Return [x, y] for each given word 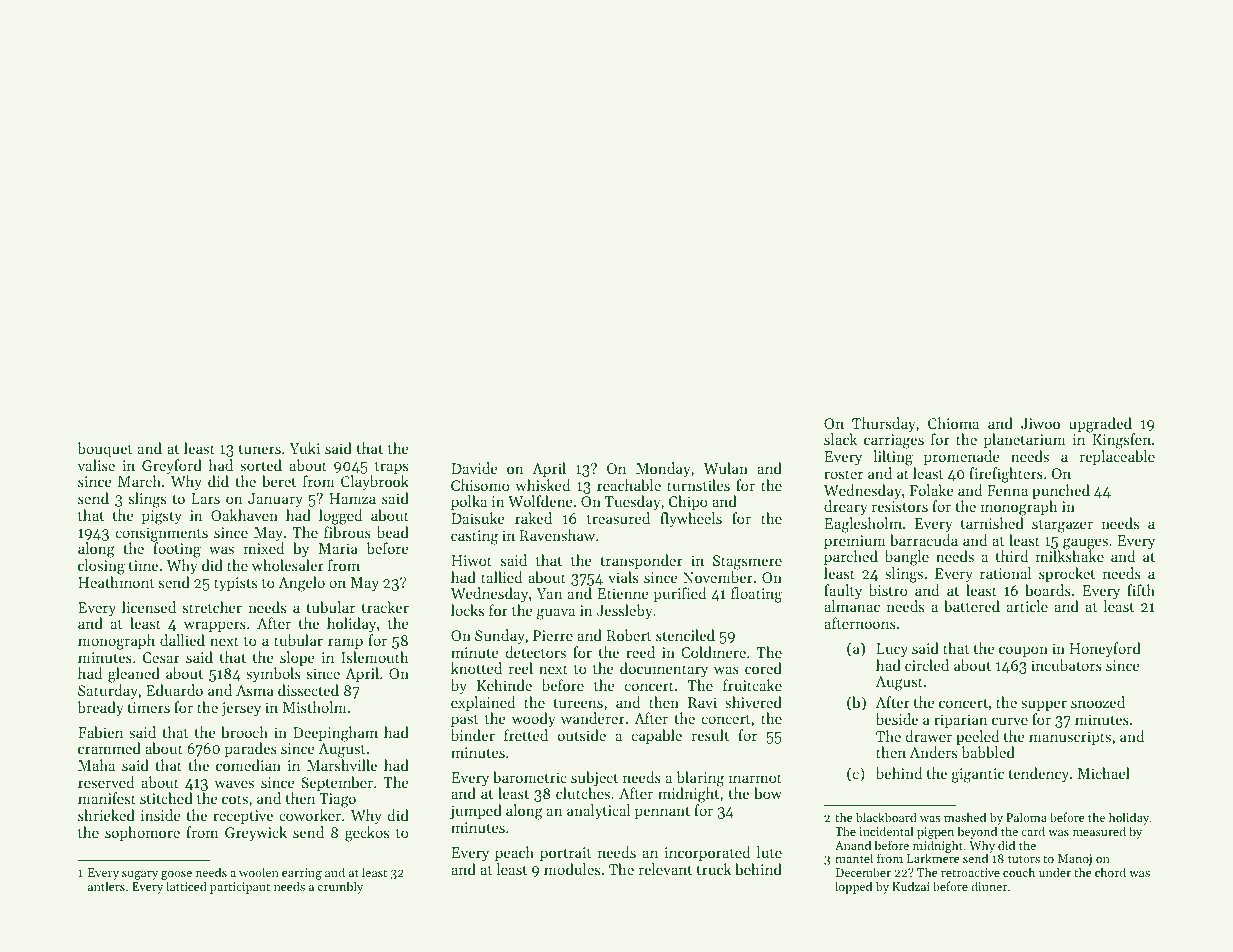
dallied [182, 640]
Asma [255, 690]
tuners [260, 449]
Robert [629, 635]
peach [514, 853]
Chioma [953, 423]
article [1027, 606]
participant [240, 888]
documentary [664, 670]
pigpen [935, 833]
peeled [977, 737]
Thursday [882, 425]
